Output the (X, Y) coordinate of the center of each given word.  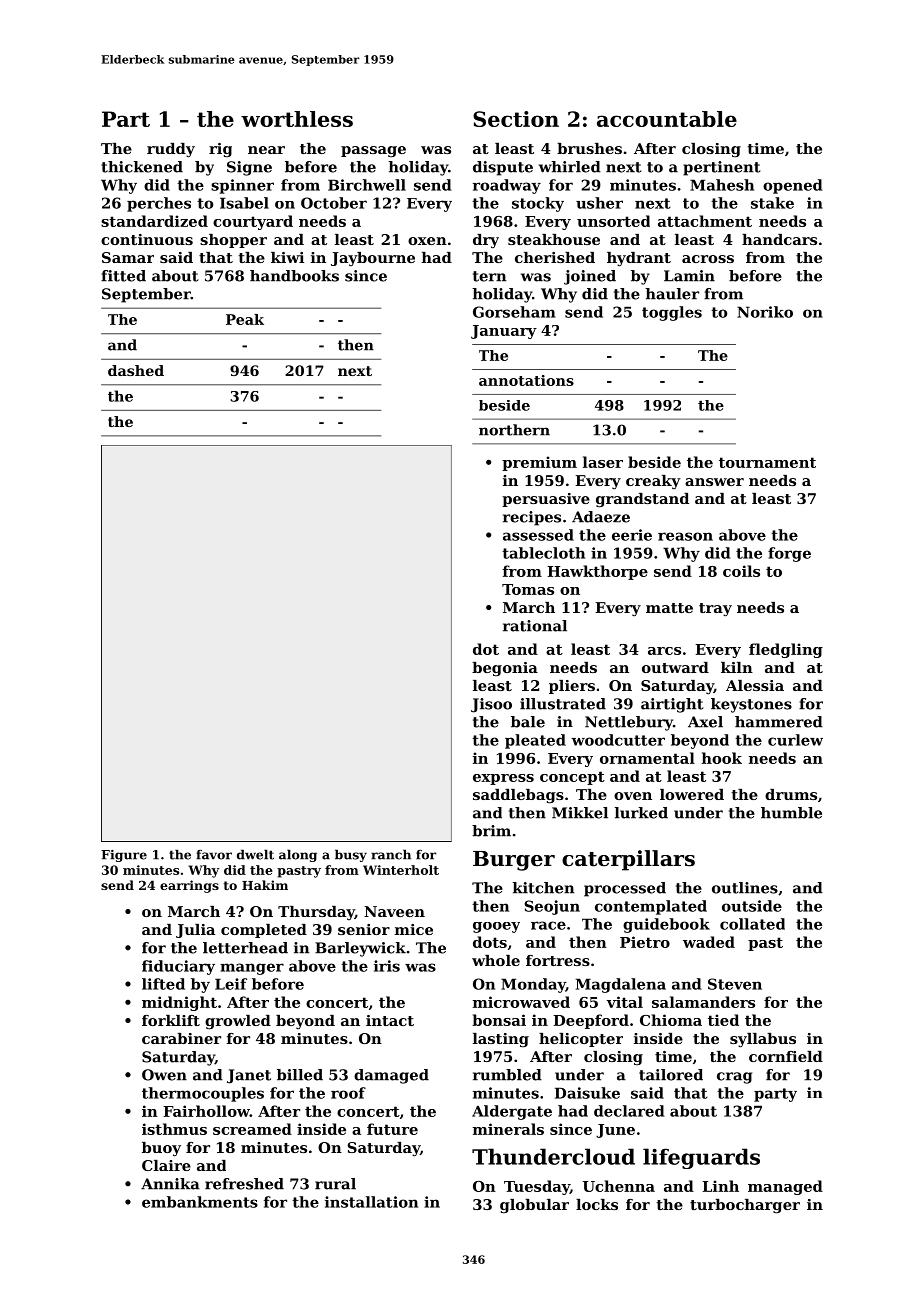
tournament (767, 462)
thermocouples (203, 1094)
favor (214, 855)
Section (516, 119)
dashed (136, 370)
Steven (735, 984)
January (504, 332)
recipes (532, 518)
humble (791, 813)
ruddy (171, 150)
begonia (505, 669)
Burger (514, 861)
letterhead (245, 948)
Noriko (765, 312)
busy (351, 855)
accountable (667, 119)
